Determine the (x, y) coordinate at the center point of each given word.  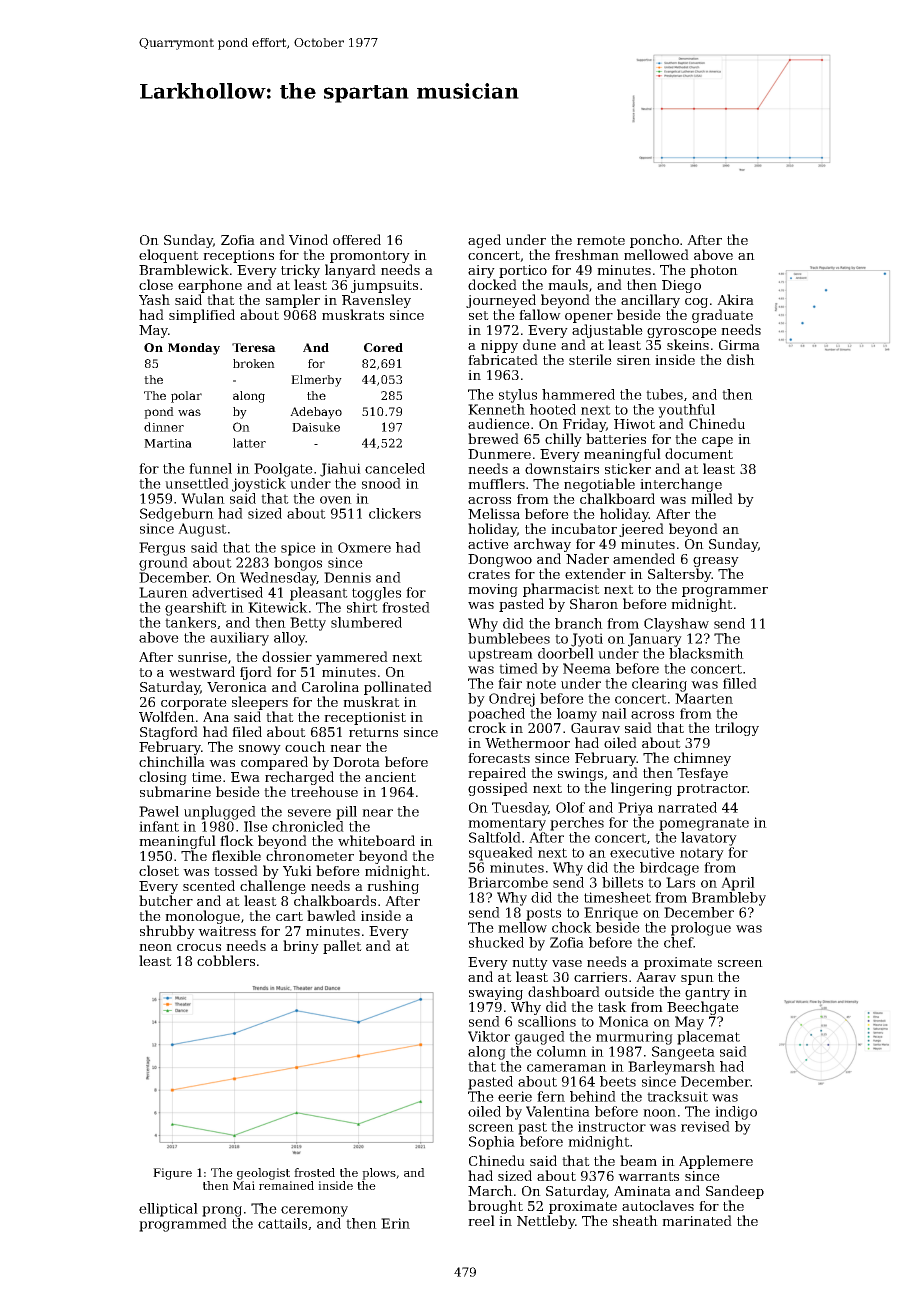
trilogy (737, 729)
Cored (383, 347)
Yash (154, 299)
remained (286, 1185)
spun (697, 980)
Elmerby (316, 381)
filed (247, 731)
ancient (390, 777)
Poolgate (283, 470)
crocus (199, 947)
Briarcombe (508, 882)
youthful (686, 411)
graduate (722, 316)
